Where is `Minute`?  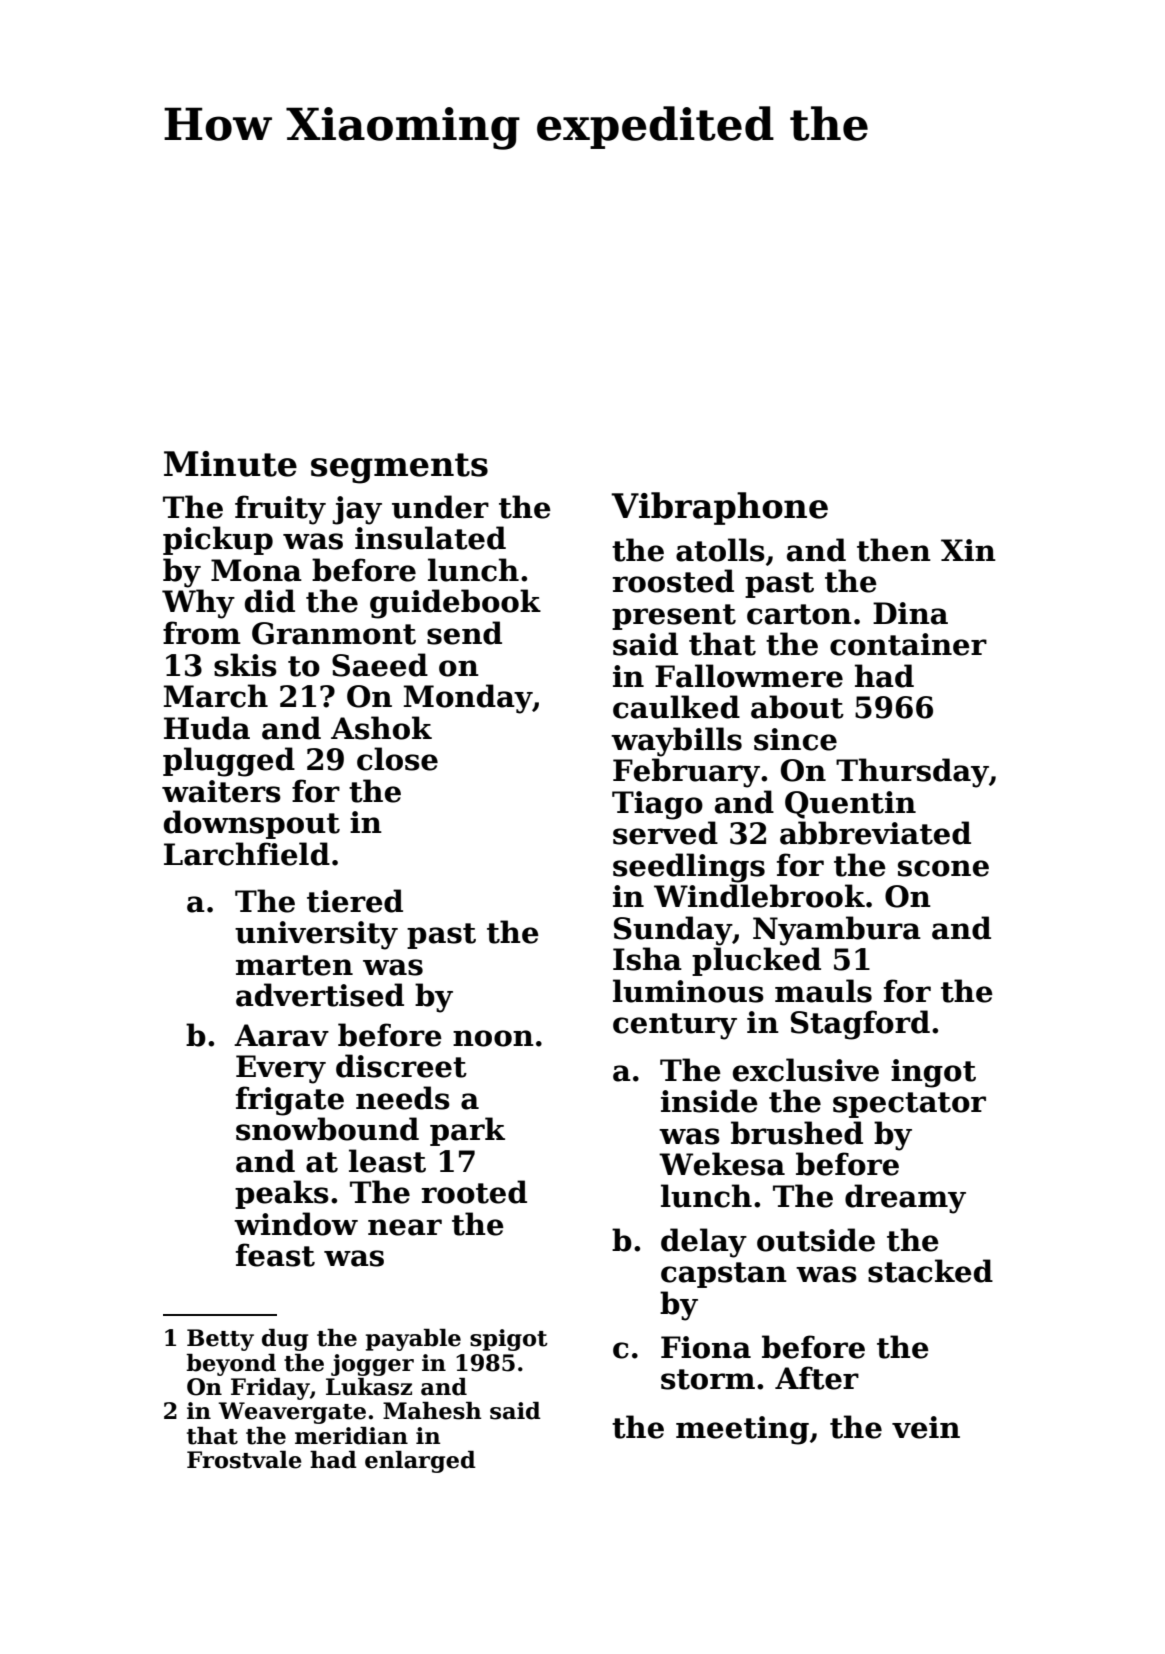
Minute is located at coordinates (230, 464).
